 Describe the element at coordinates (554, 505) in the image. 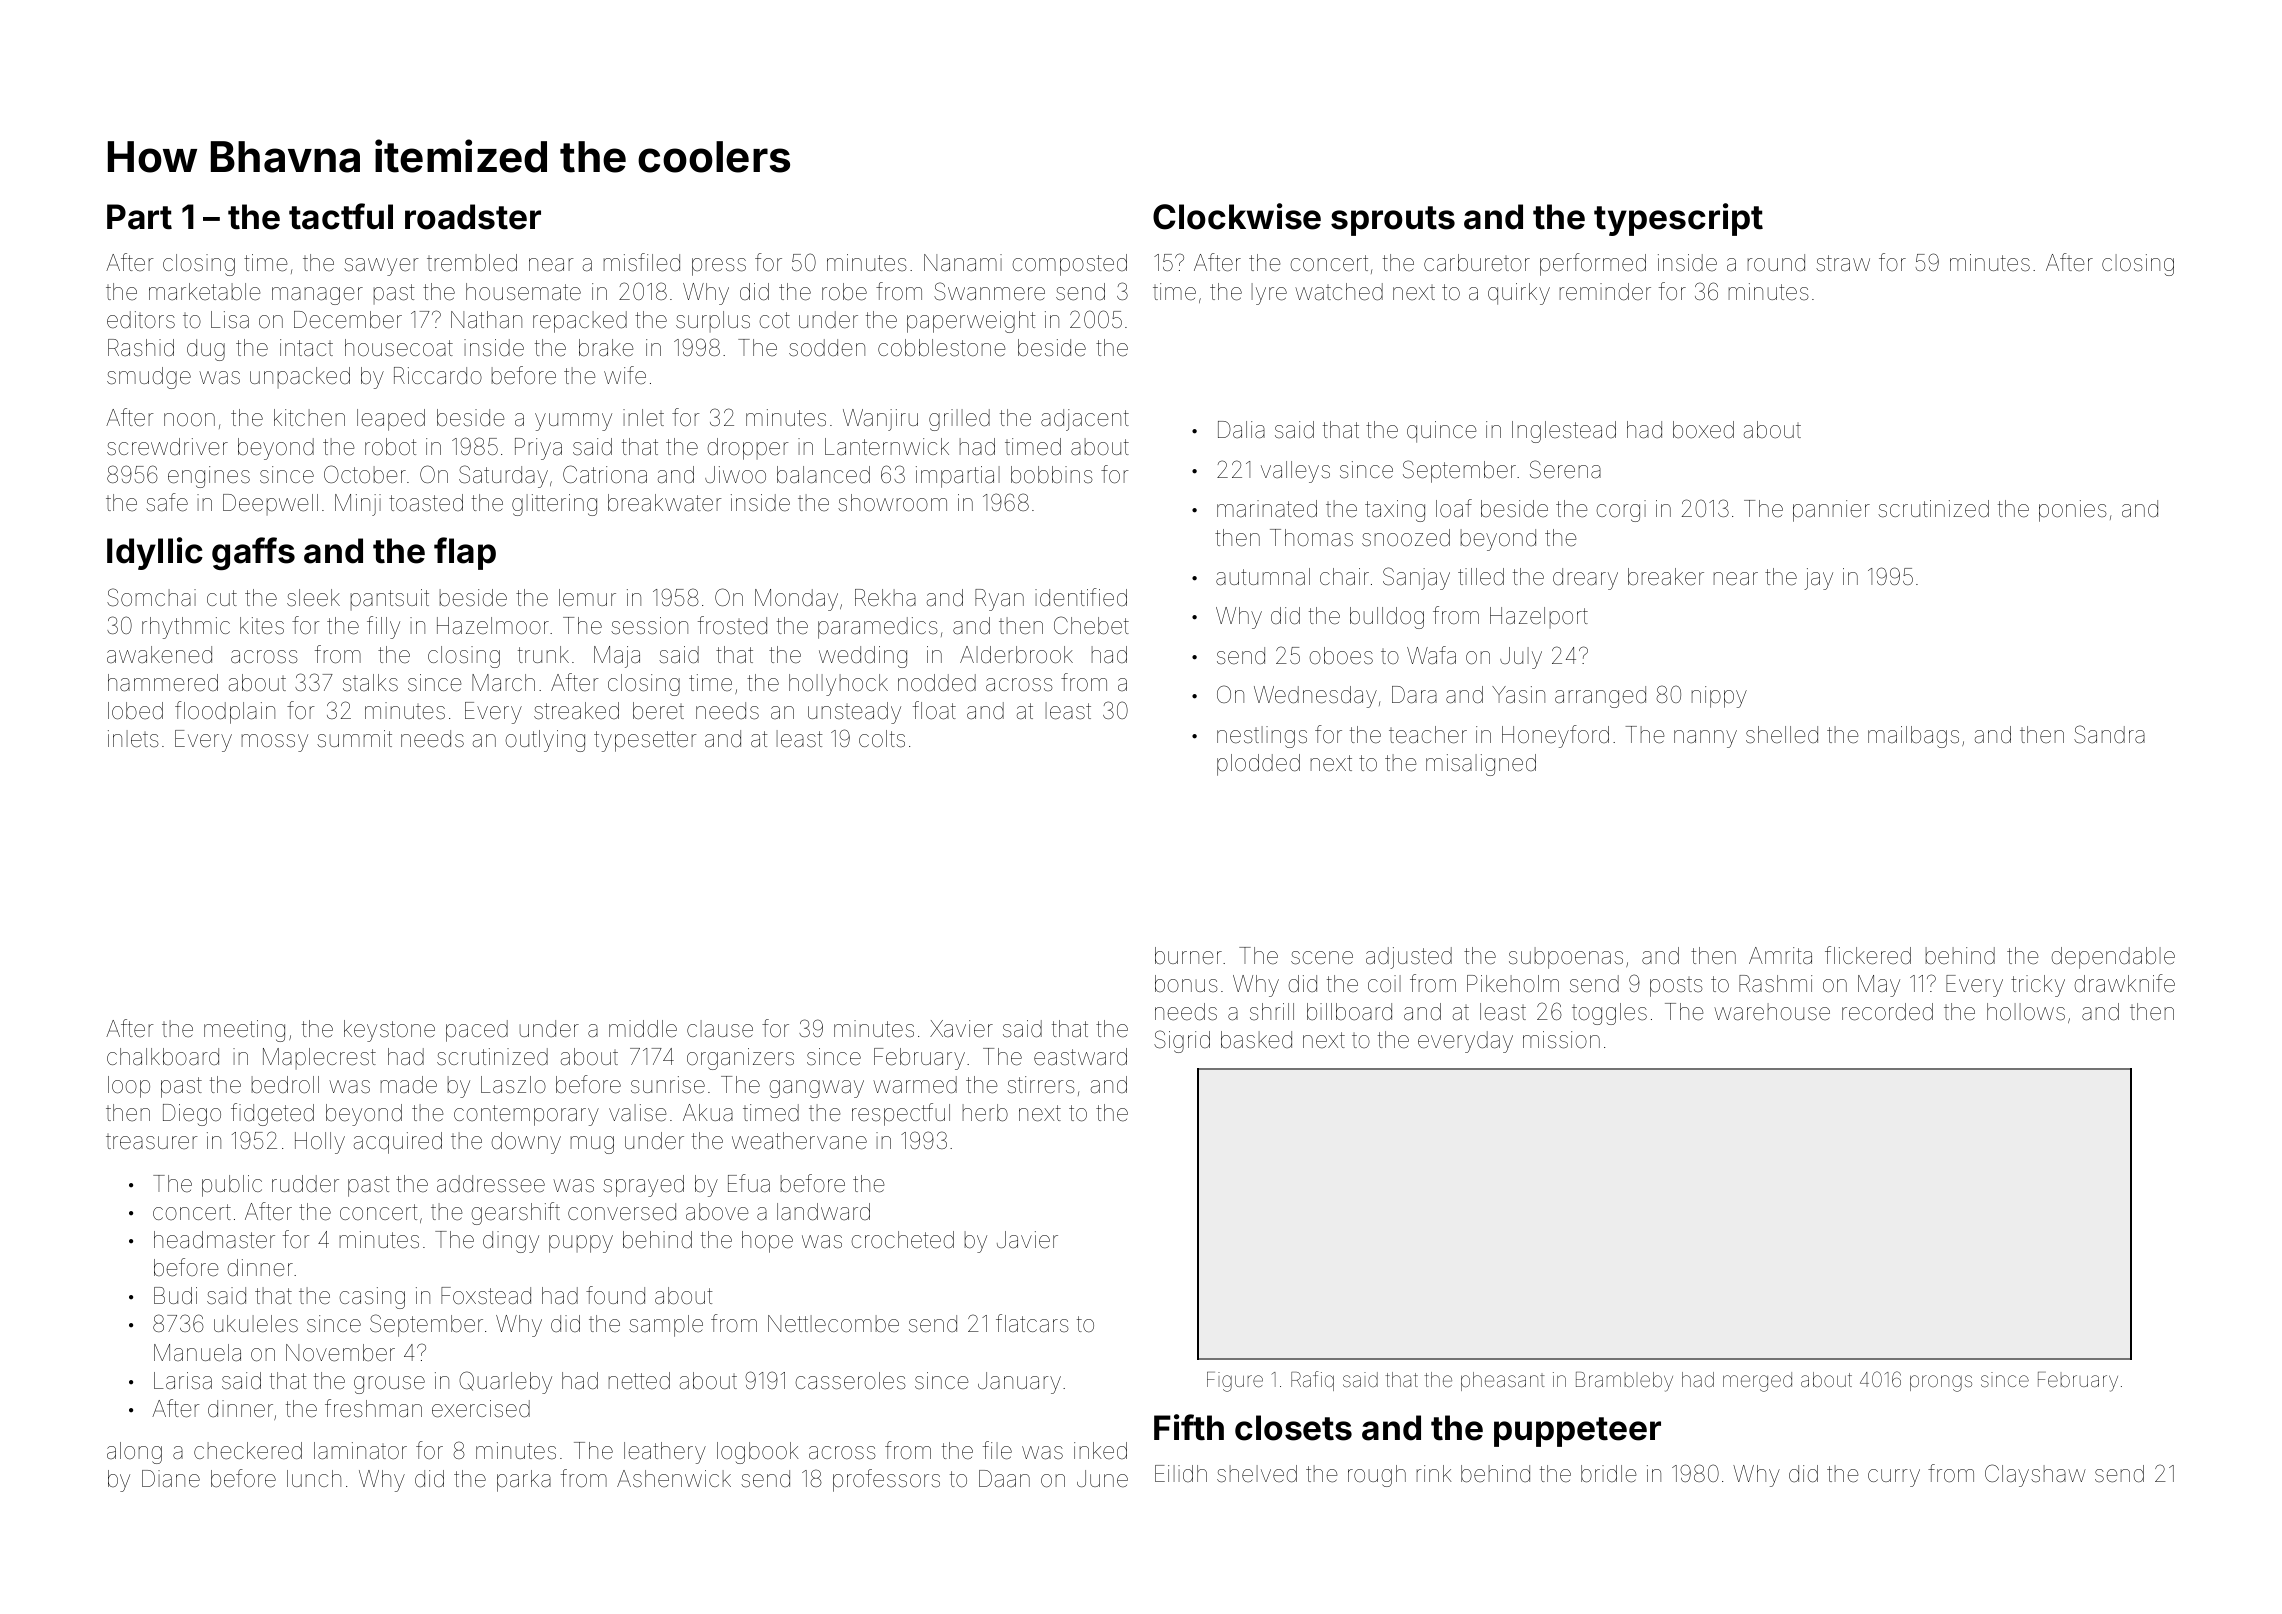

I see `glittering` at that location.
